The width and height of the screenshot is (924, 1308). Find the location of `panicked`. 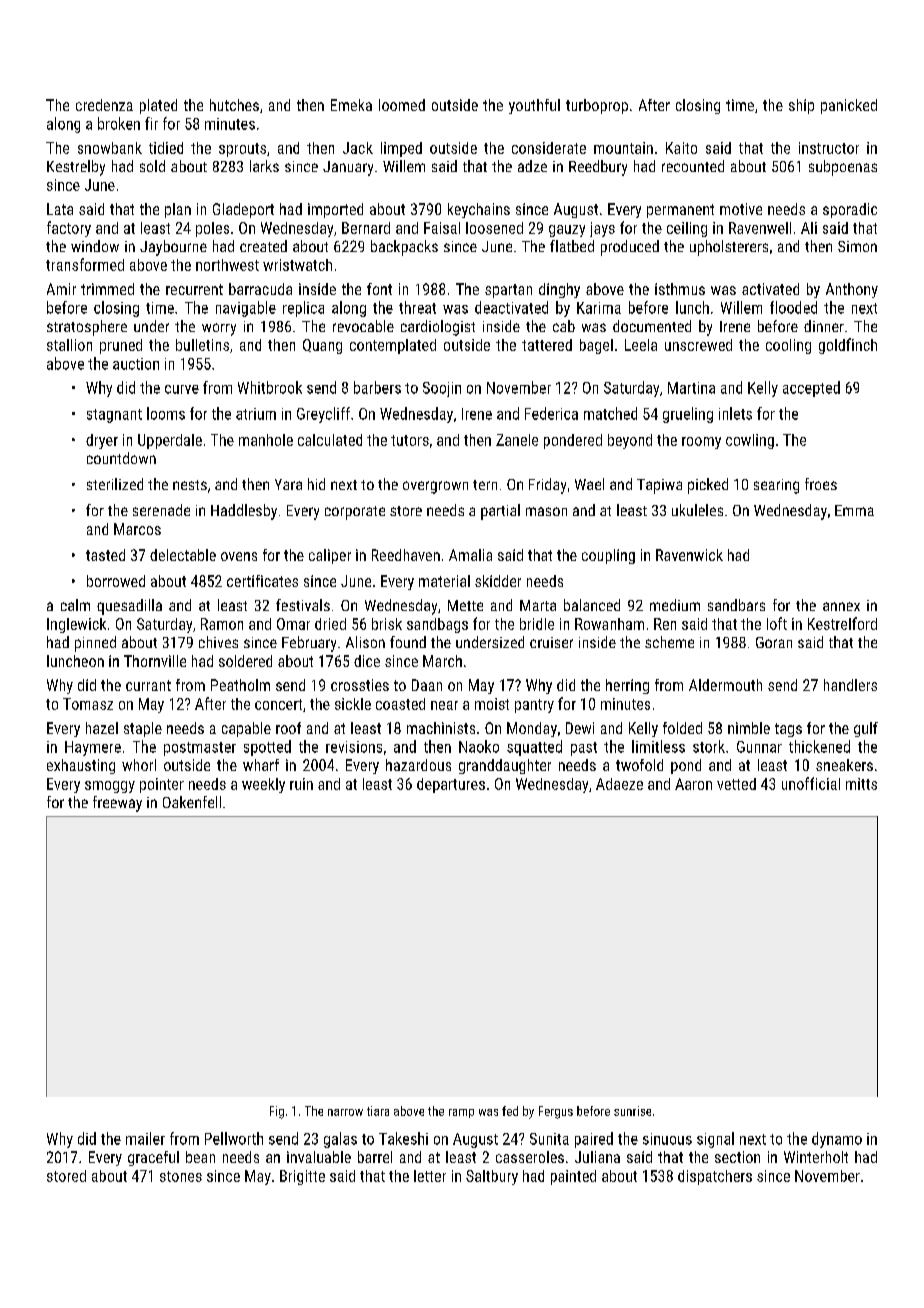

panicked is located at coordinates (849, 106).
